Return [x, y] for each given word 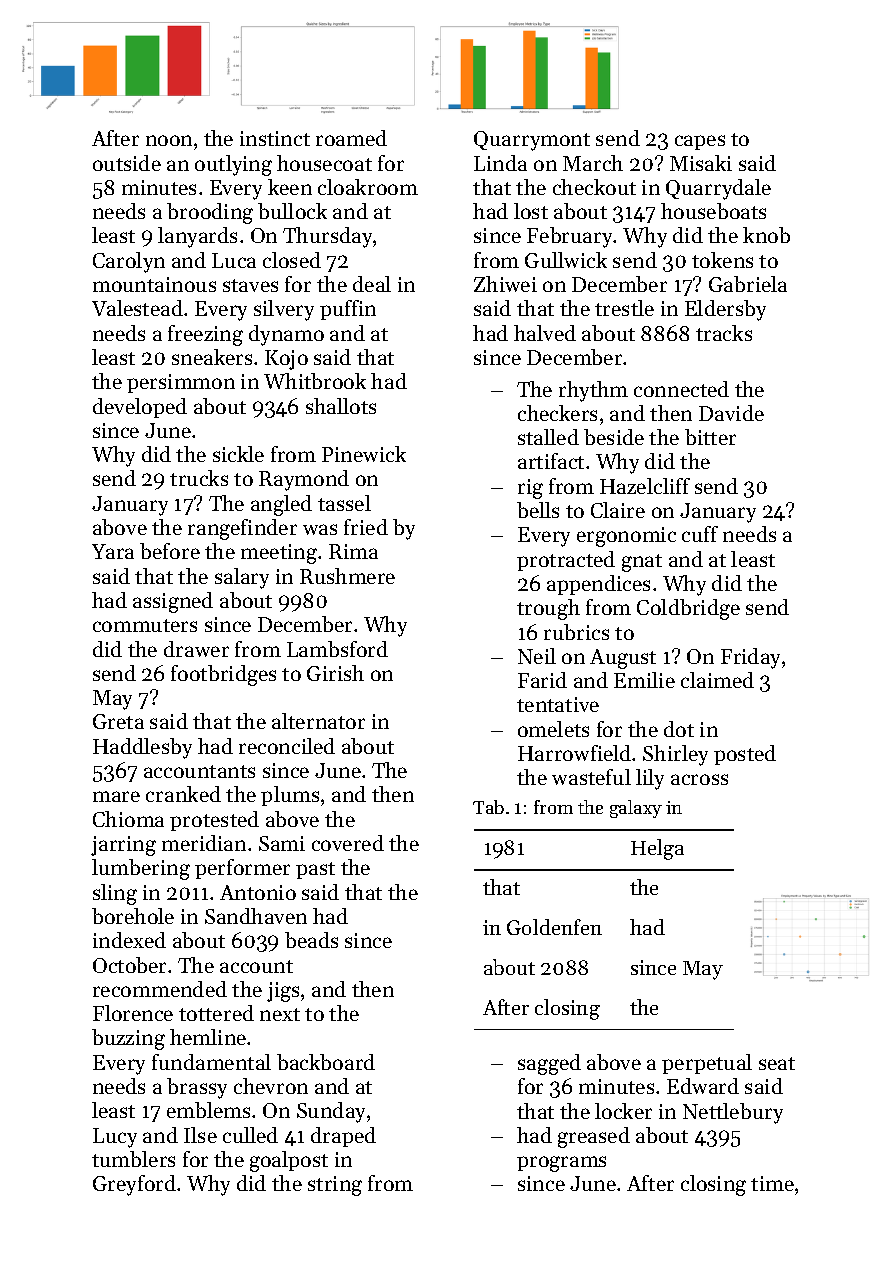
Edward [703, 1086]
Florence [133, 1013]
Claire [618, 510]
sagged [549, 1064]
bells [538, 510]
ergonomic [626, 537]
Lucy [115, 1138]
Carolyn [129, 262]
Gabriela [748, 284]
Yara [113, 551]
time [772, 1183]
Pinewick [364, 454]
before [170, 551]
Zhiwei [505, 284]
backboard [326, 1062]
